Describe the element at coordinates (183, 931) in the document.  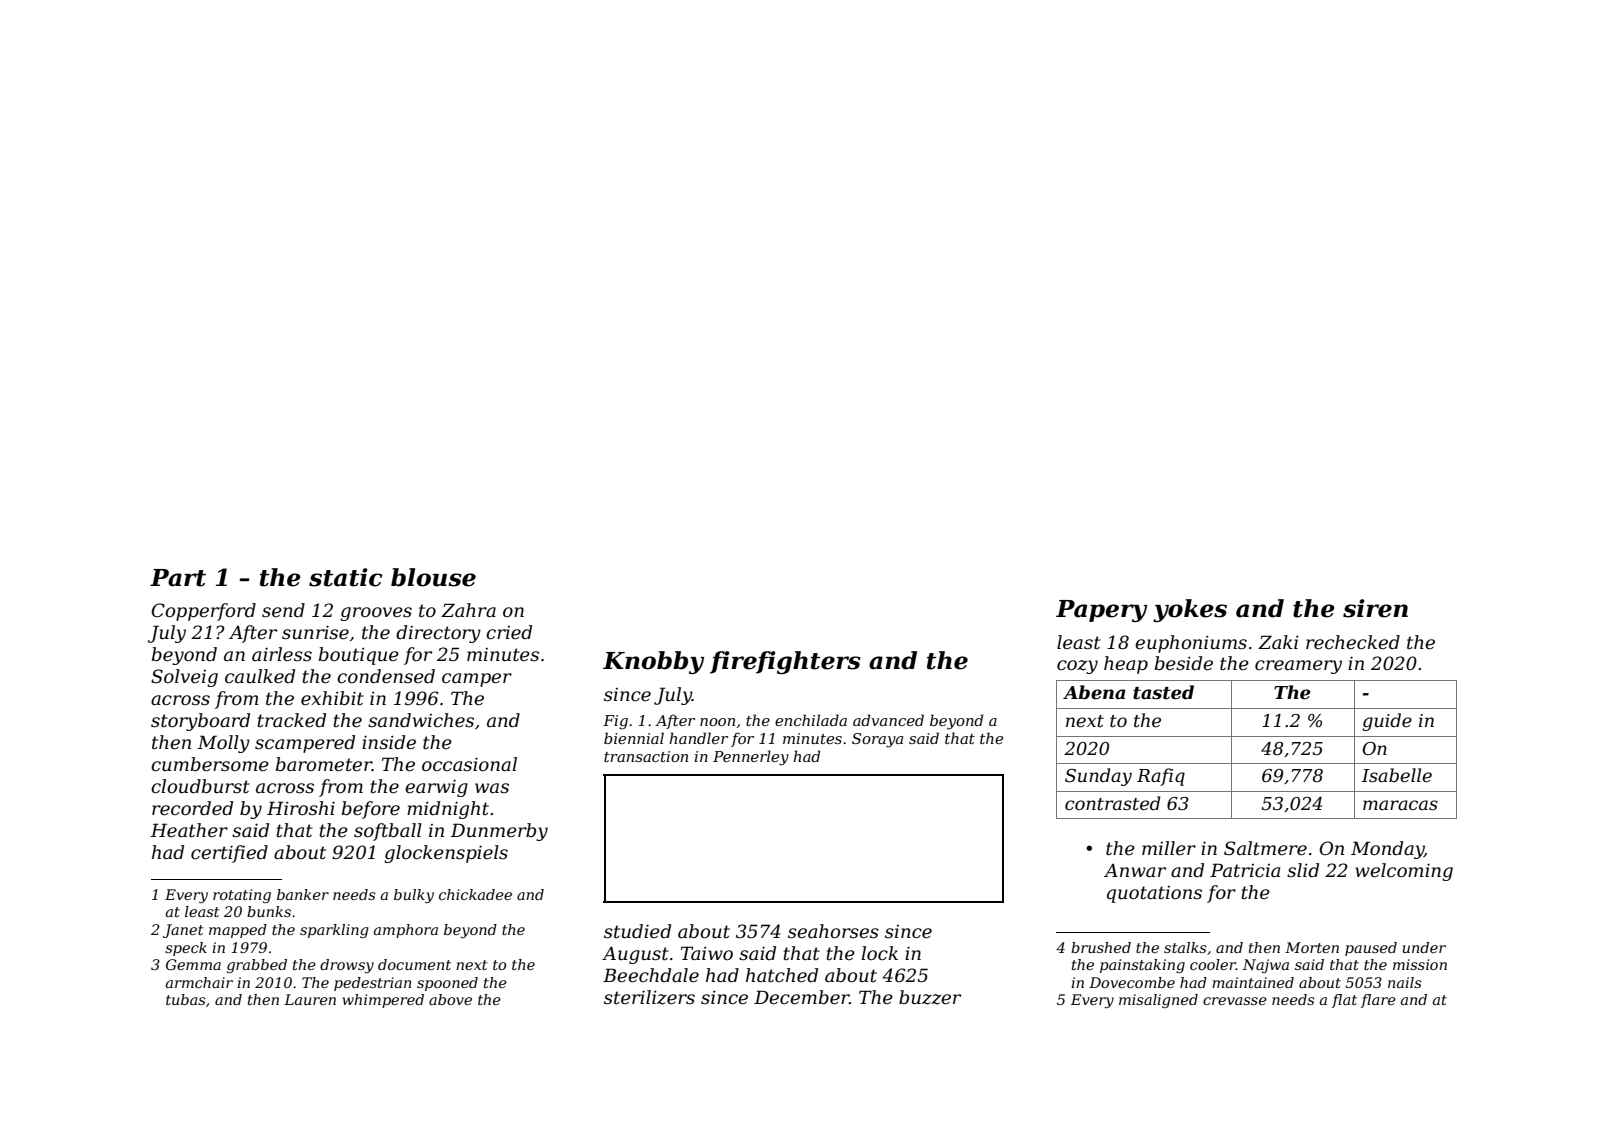
I see `Janet` at that location.
